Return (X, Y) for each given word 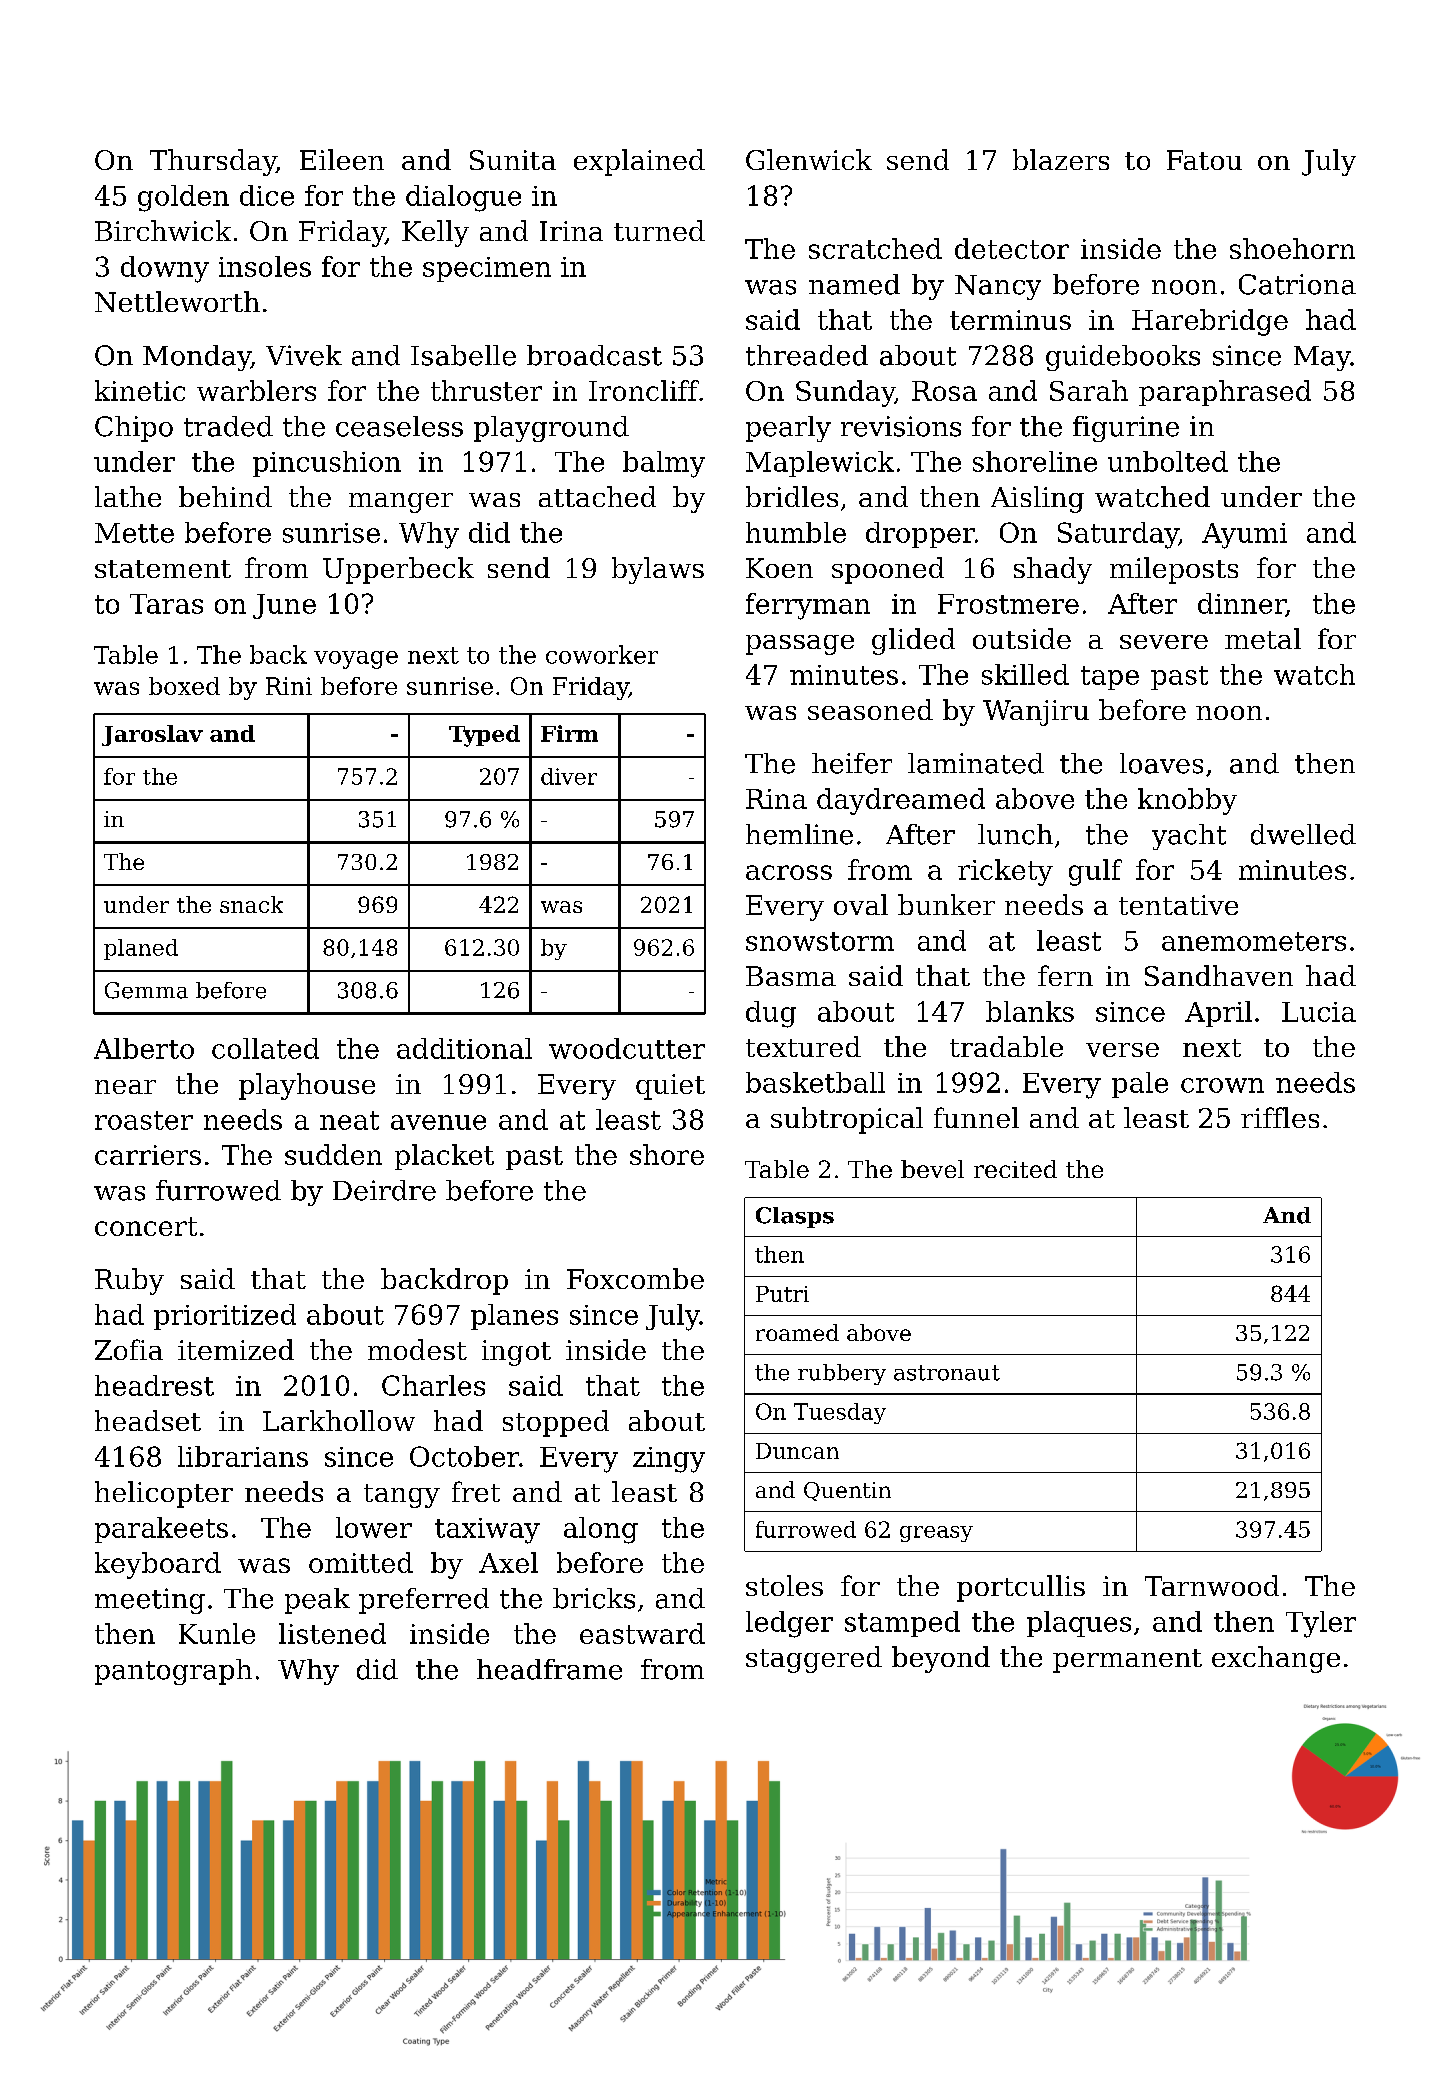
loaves (1161, 763)
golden (183, 198)
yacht (1189, 837)
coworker (602, 654)
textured (803, 1046)
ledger (789, 1624)
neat (349, 1120)
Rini (289, 686)
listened (332, 1633)
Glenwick (809, 159)
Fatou (1204, 160)
